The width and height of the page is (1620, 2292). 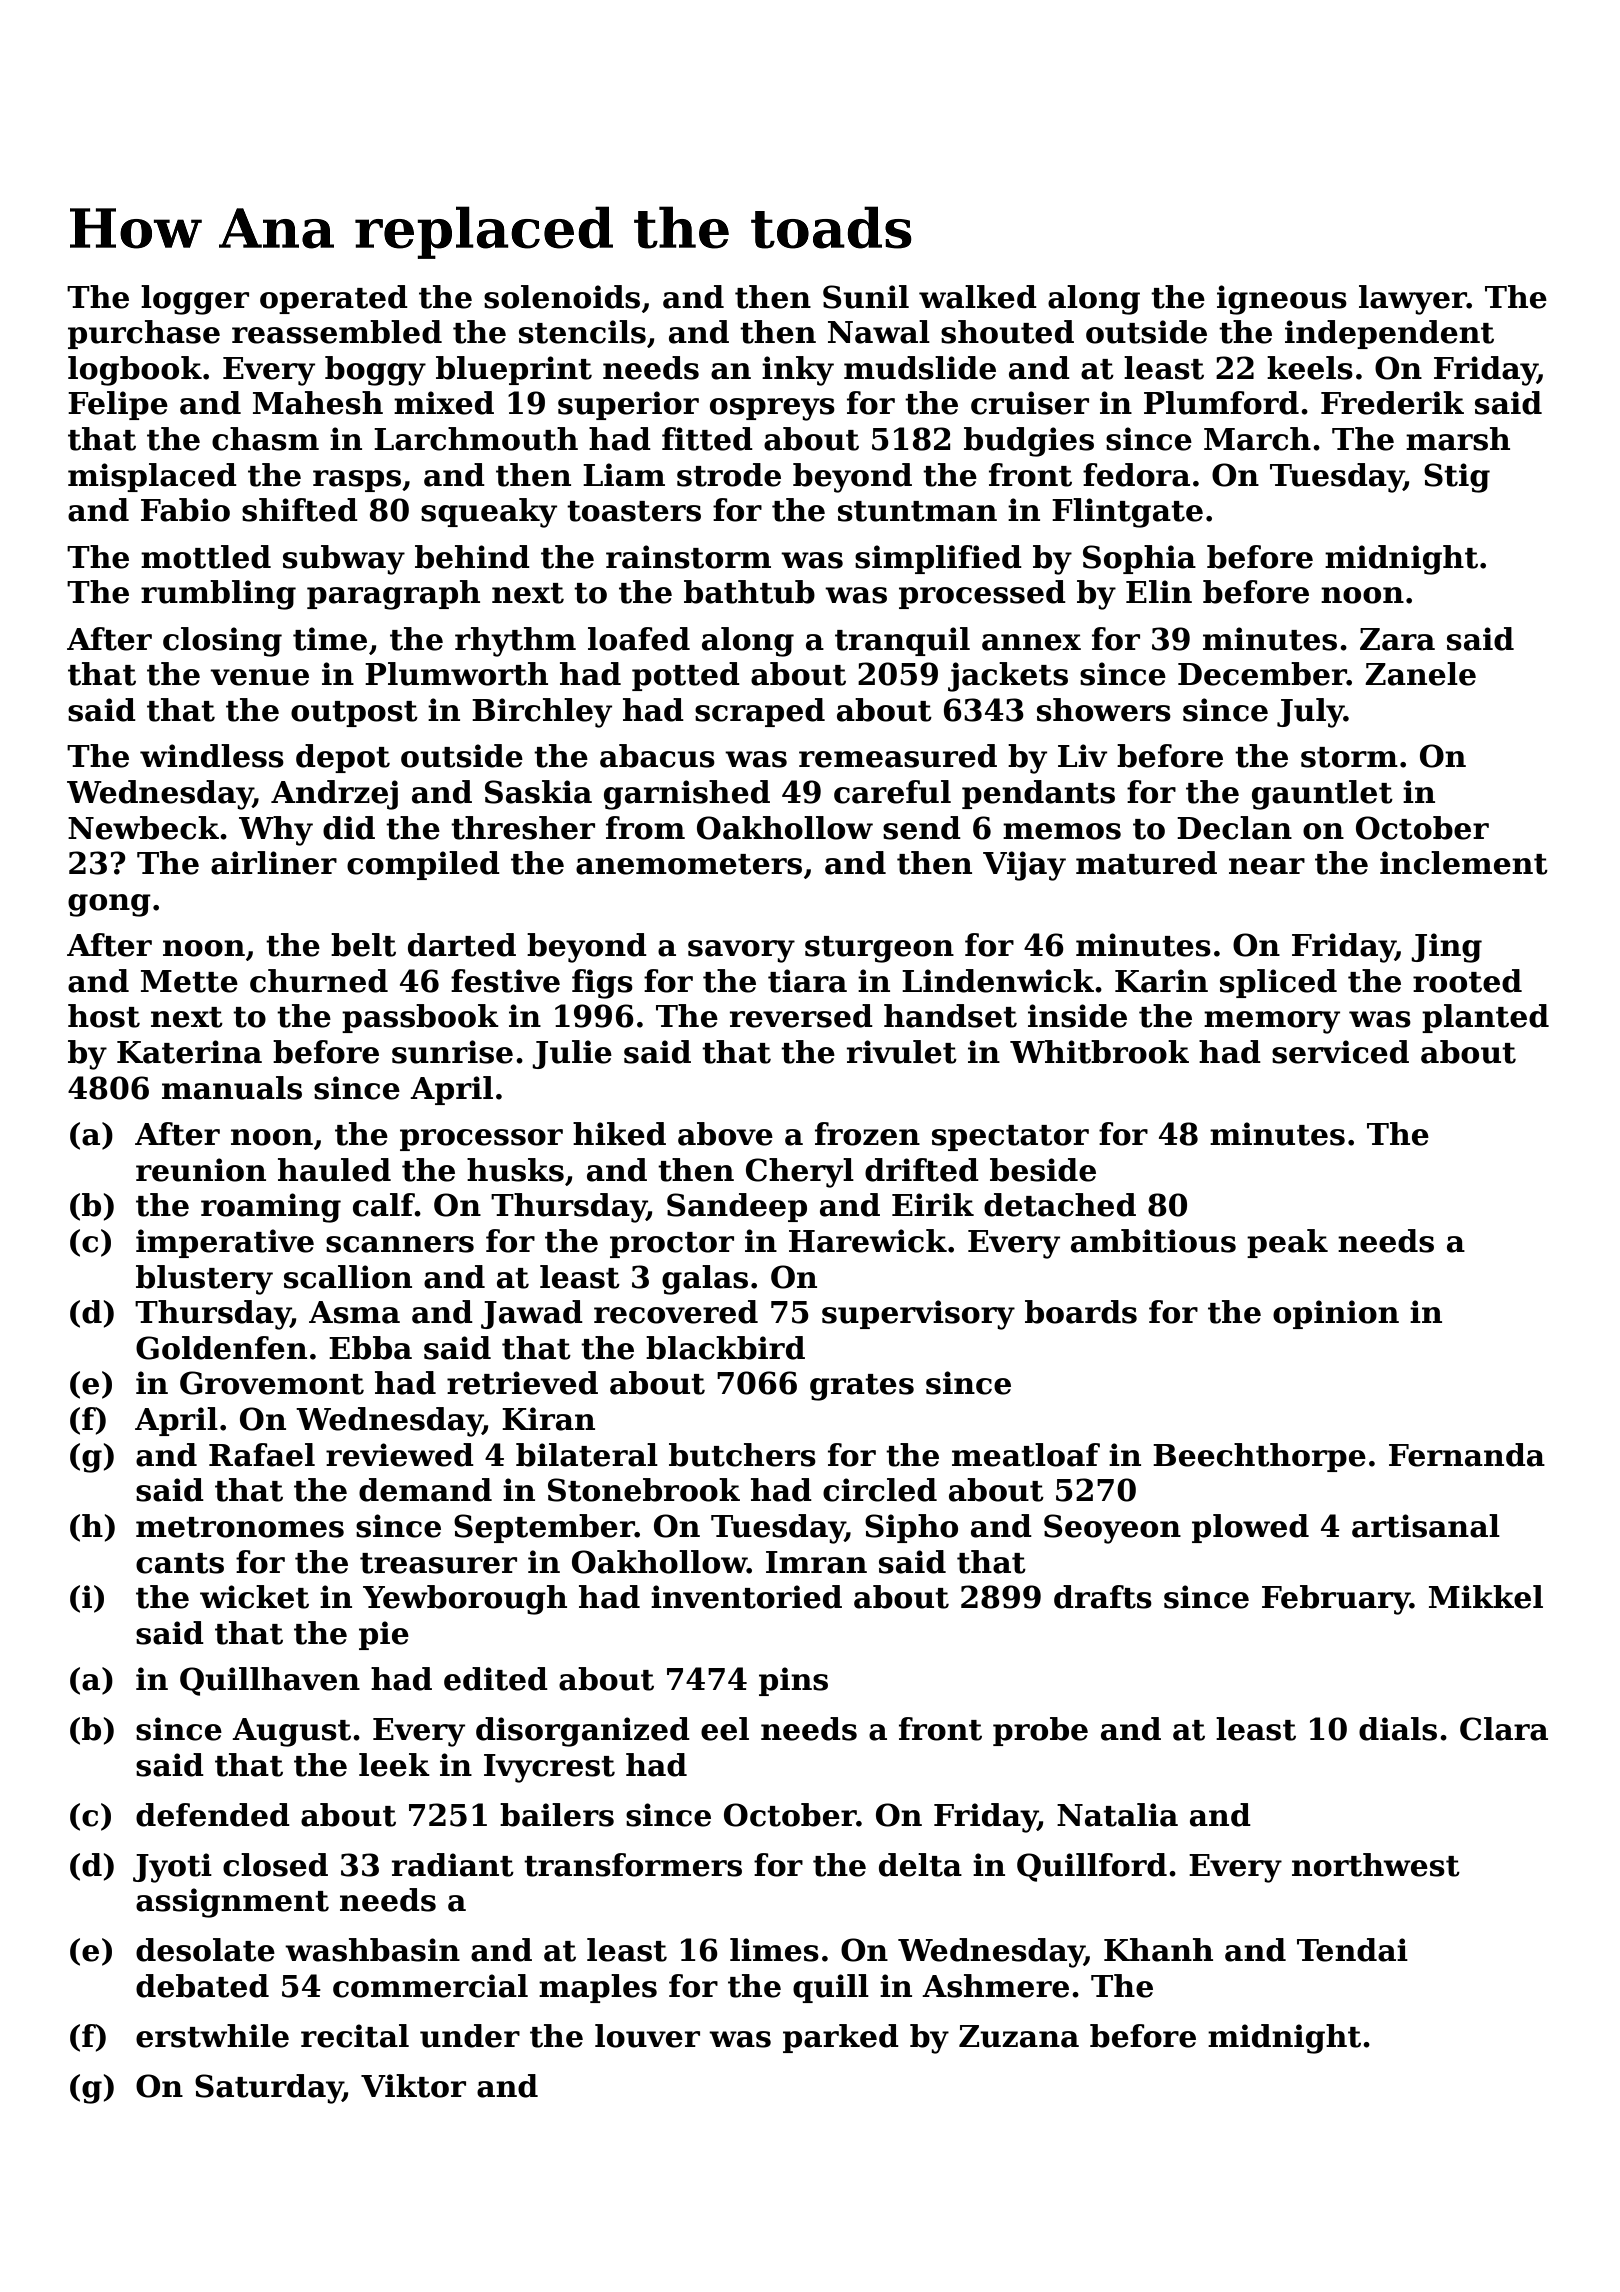 What do you see at coordinates (1287, 1243) in the page?
I see `peak` at bounding box center [1287, 1243].
